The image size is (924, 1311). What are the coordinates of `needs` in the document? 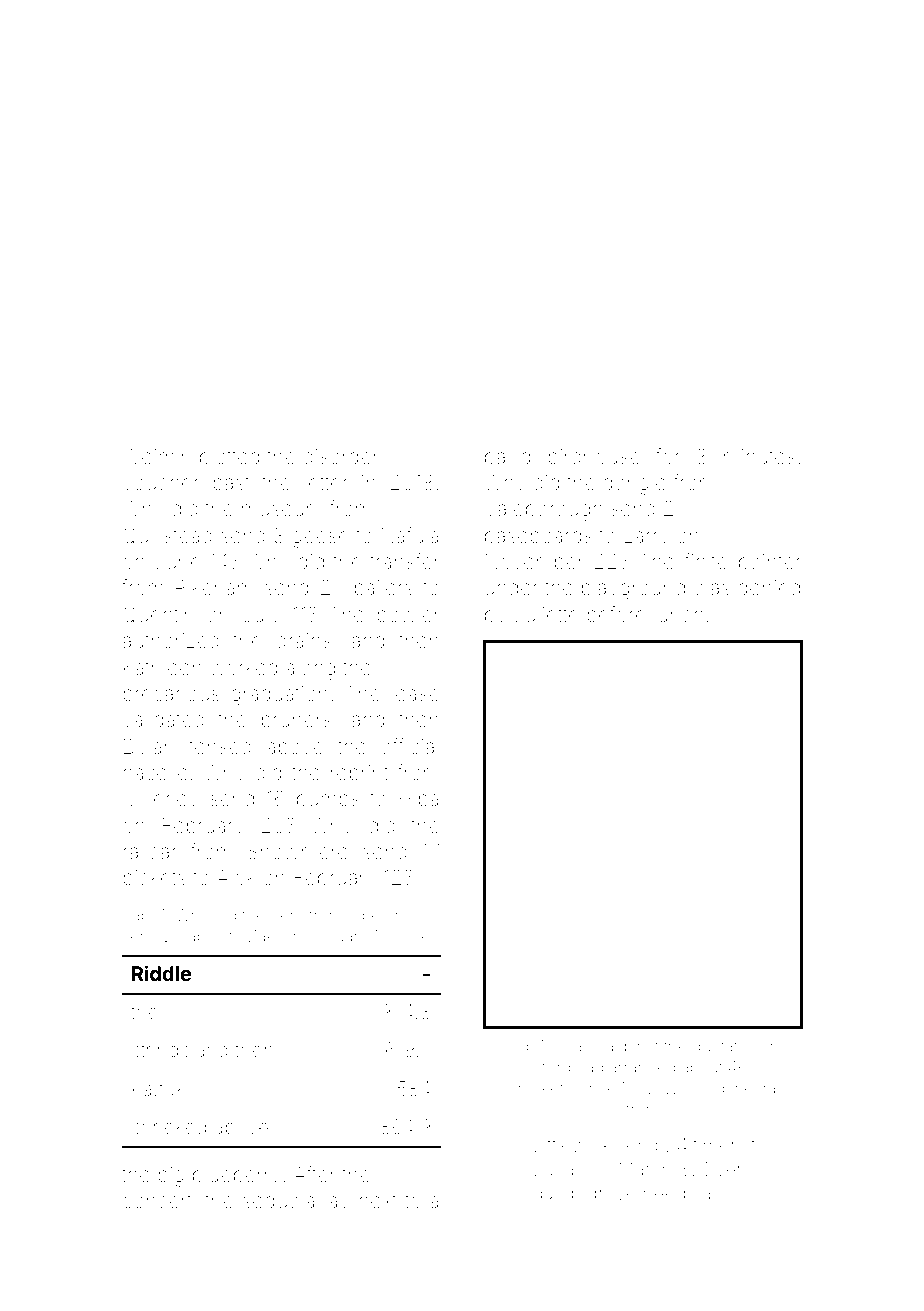 It's located at (669, 1193).
